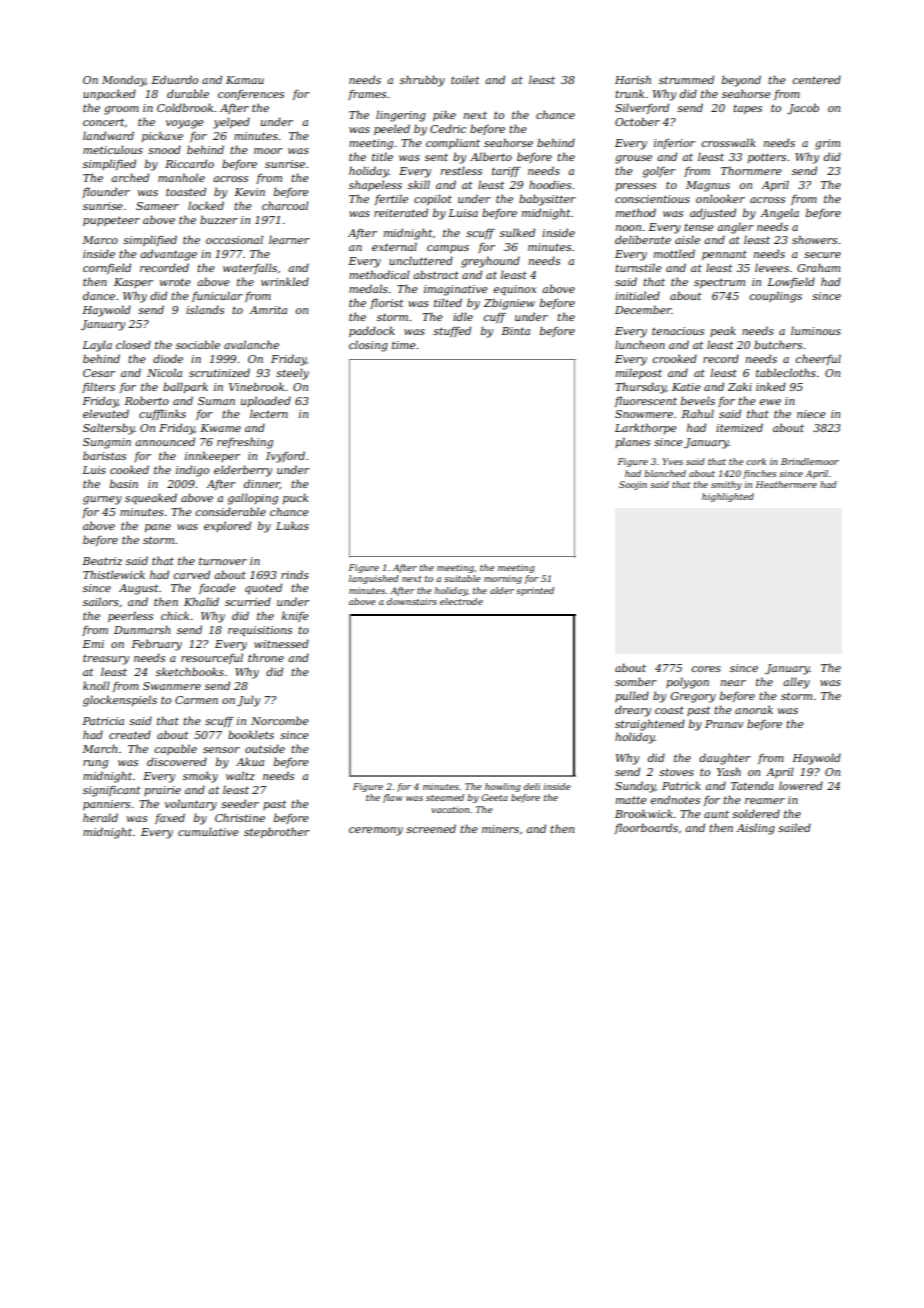  What do you see at coordinates (776, 297) in the screenshot?
I see `couplings` at bounding box center [776, 297].
